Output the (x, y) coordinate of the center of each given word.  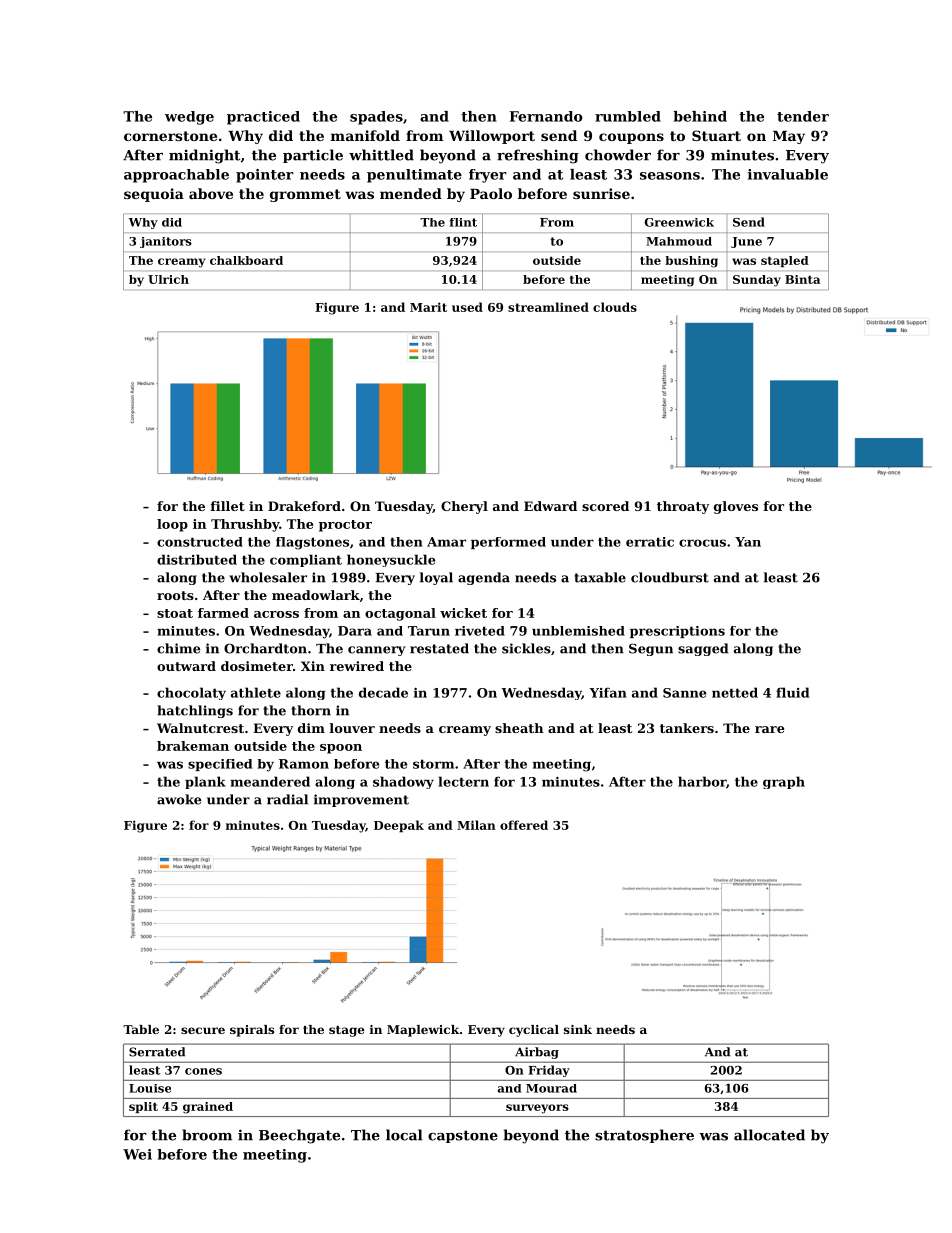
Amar (446, 542)
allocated (769, 1135)
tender (803, 116)
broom (207, 1135)
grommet (305, 195)
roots (175, 595)
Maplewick (423, 1031)
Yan (748, 542)
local (404, 1135)
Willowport (492, 137)
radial (287, 799)
